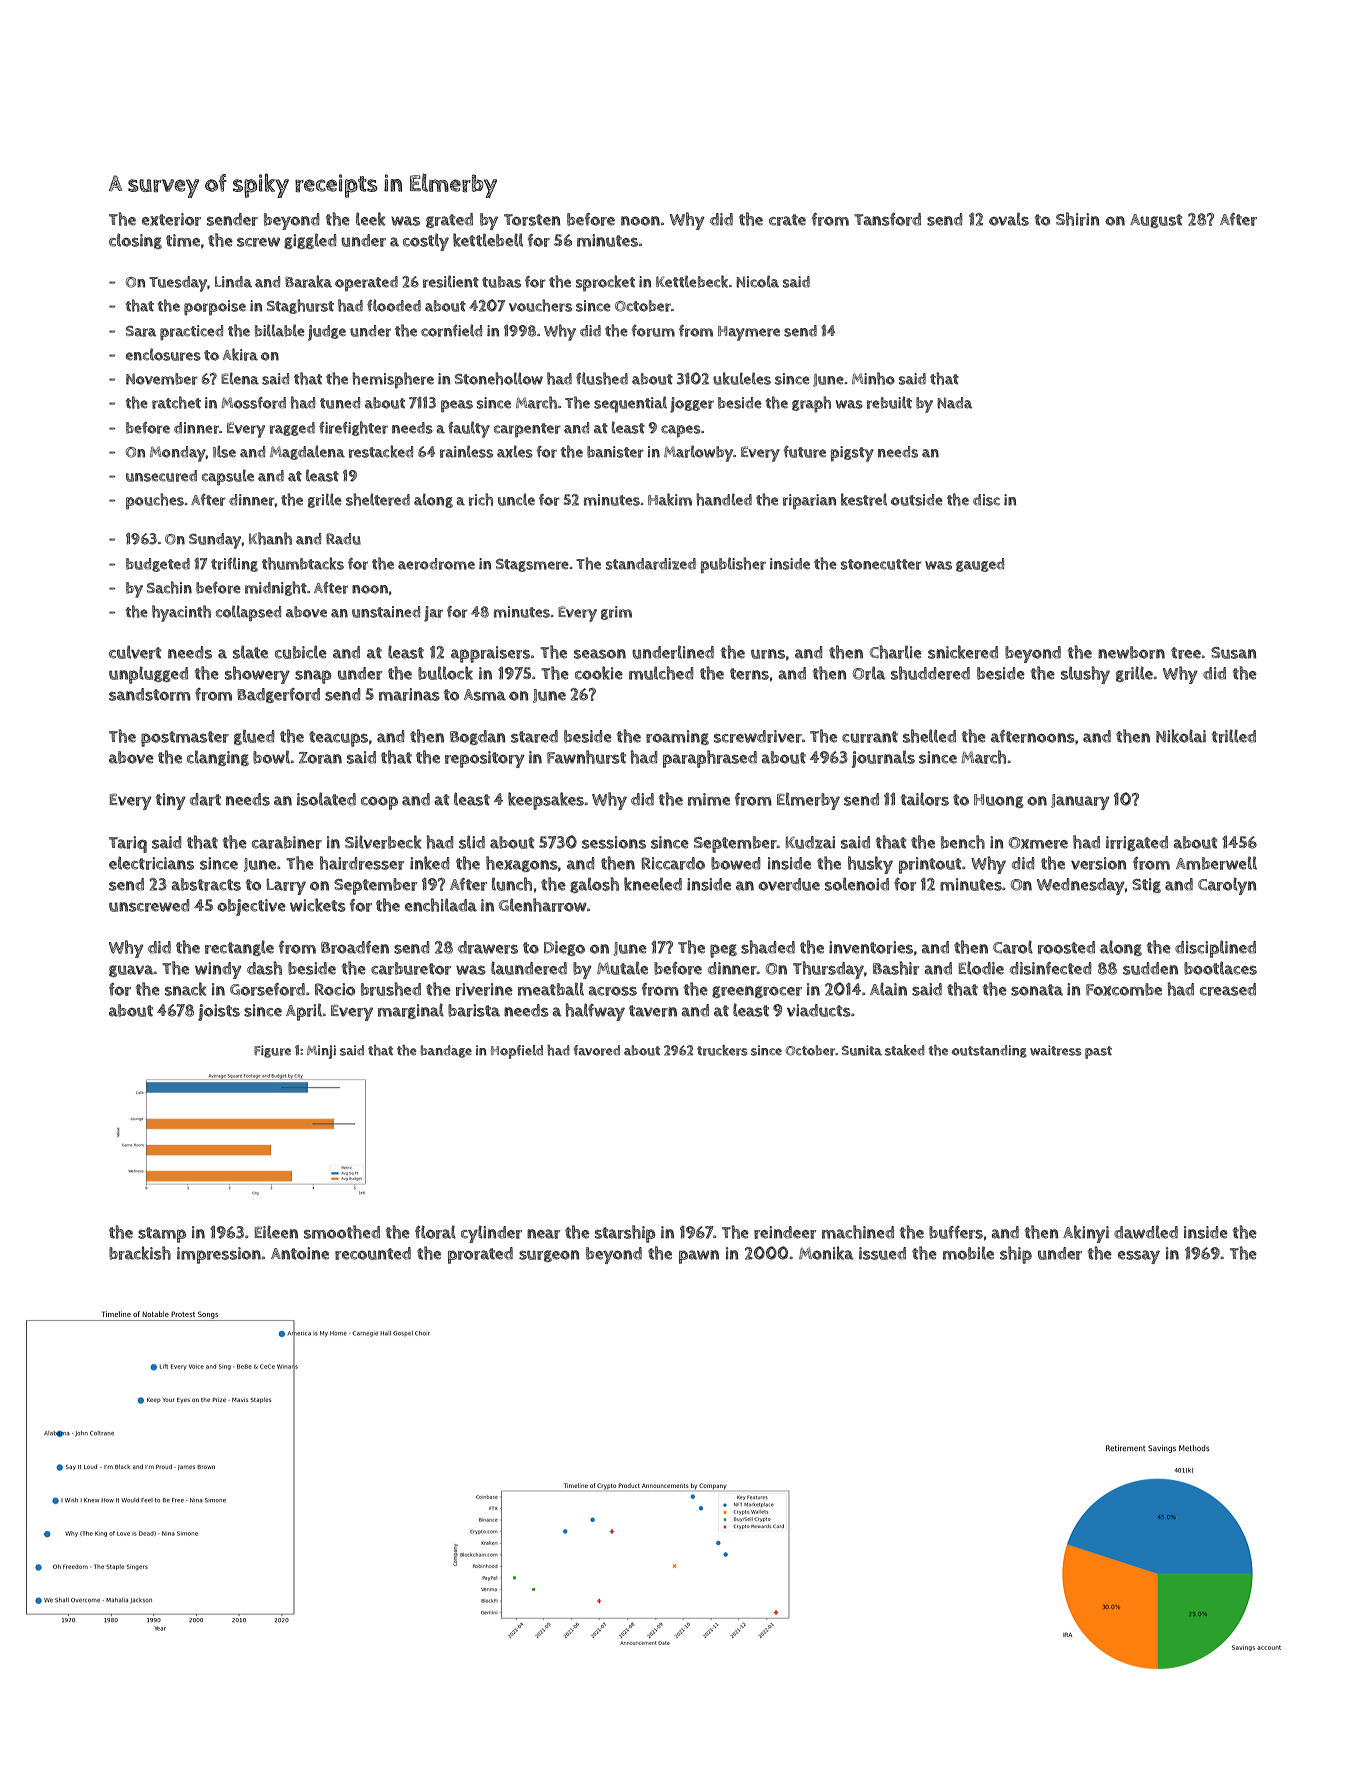 The height and width of the screenshot is (1767, 1366). I want to click on essay, so click(1139, 1257).
